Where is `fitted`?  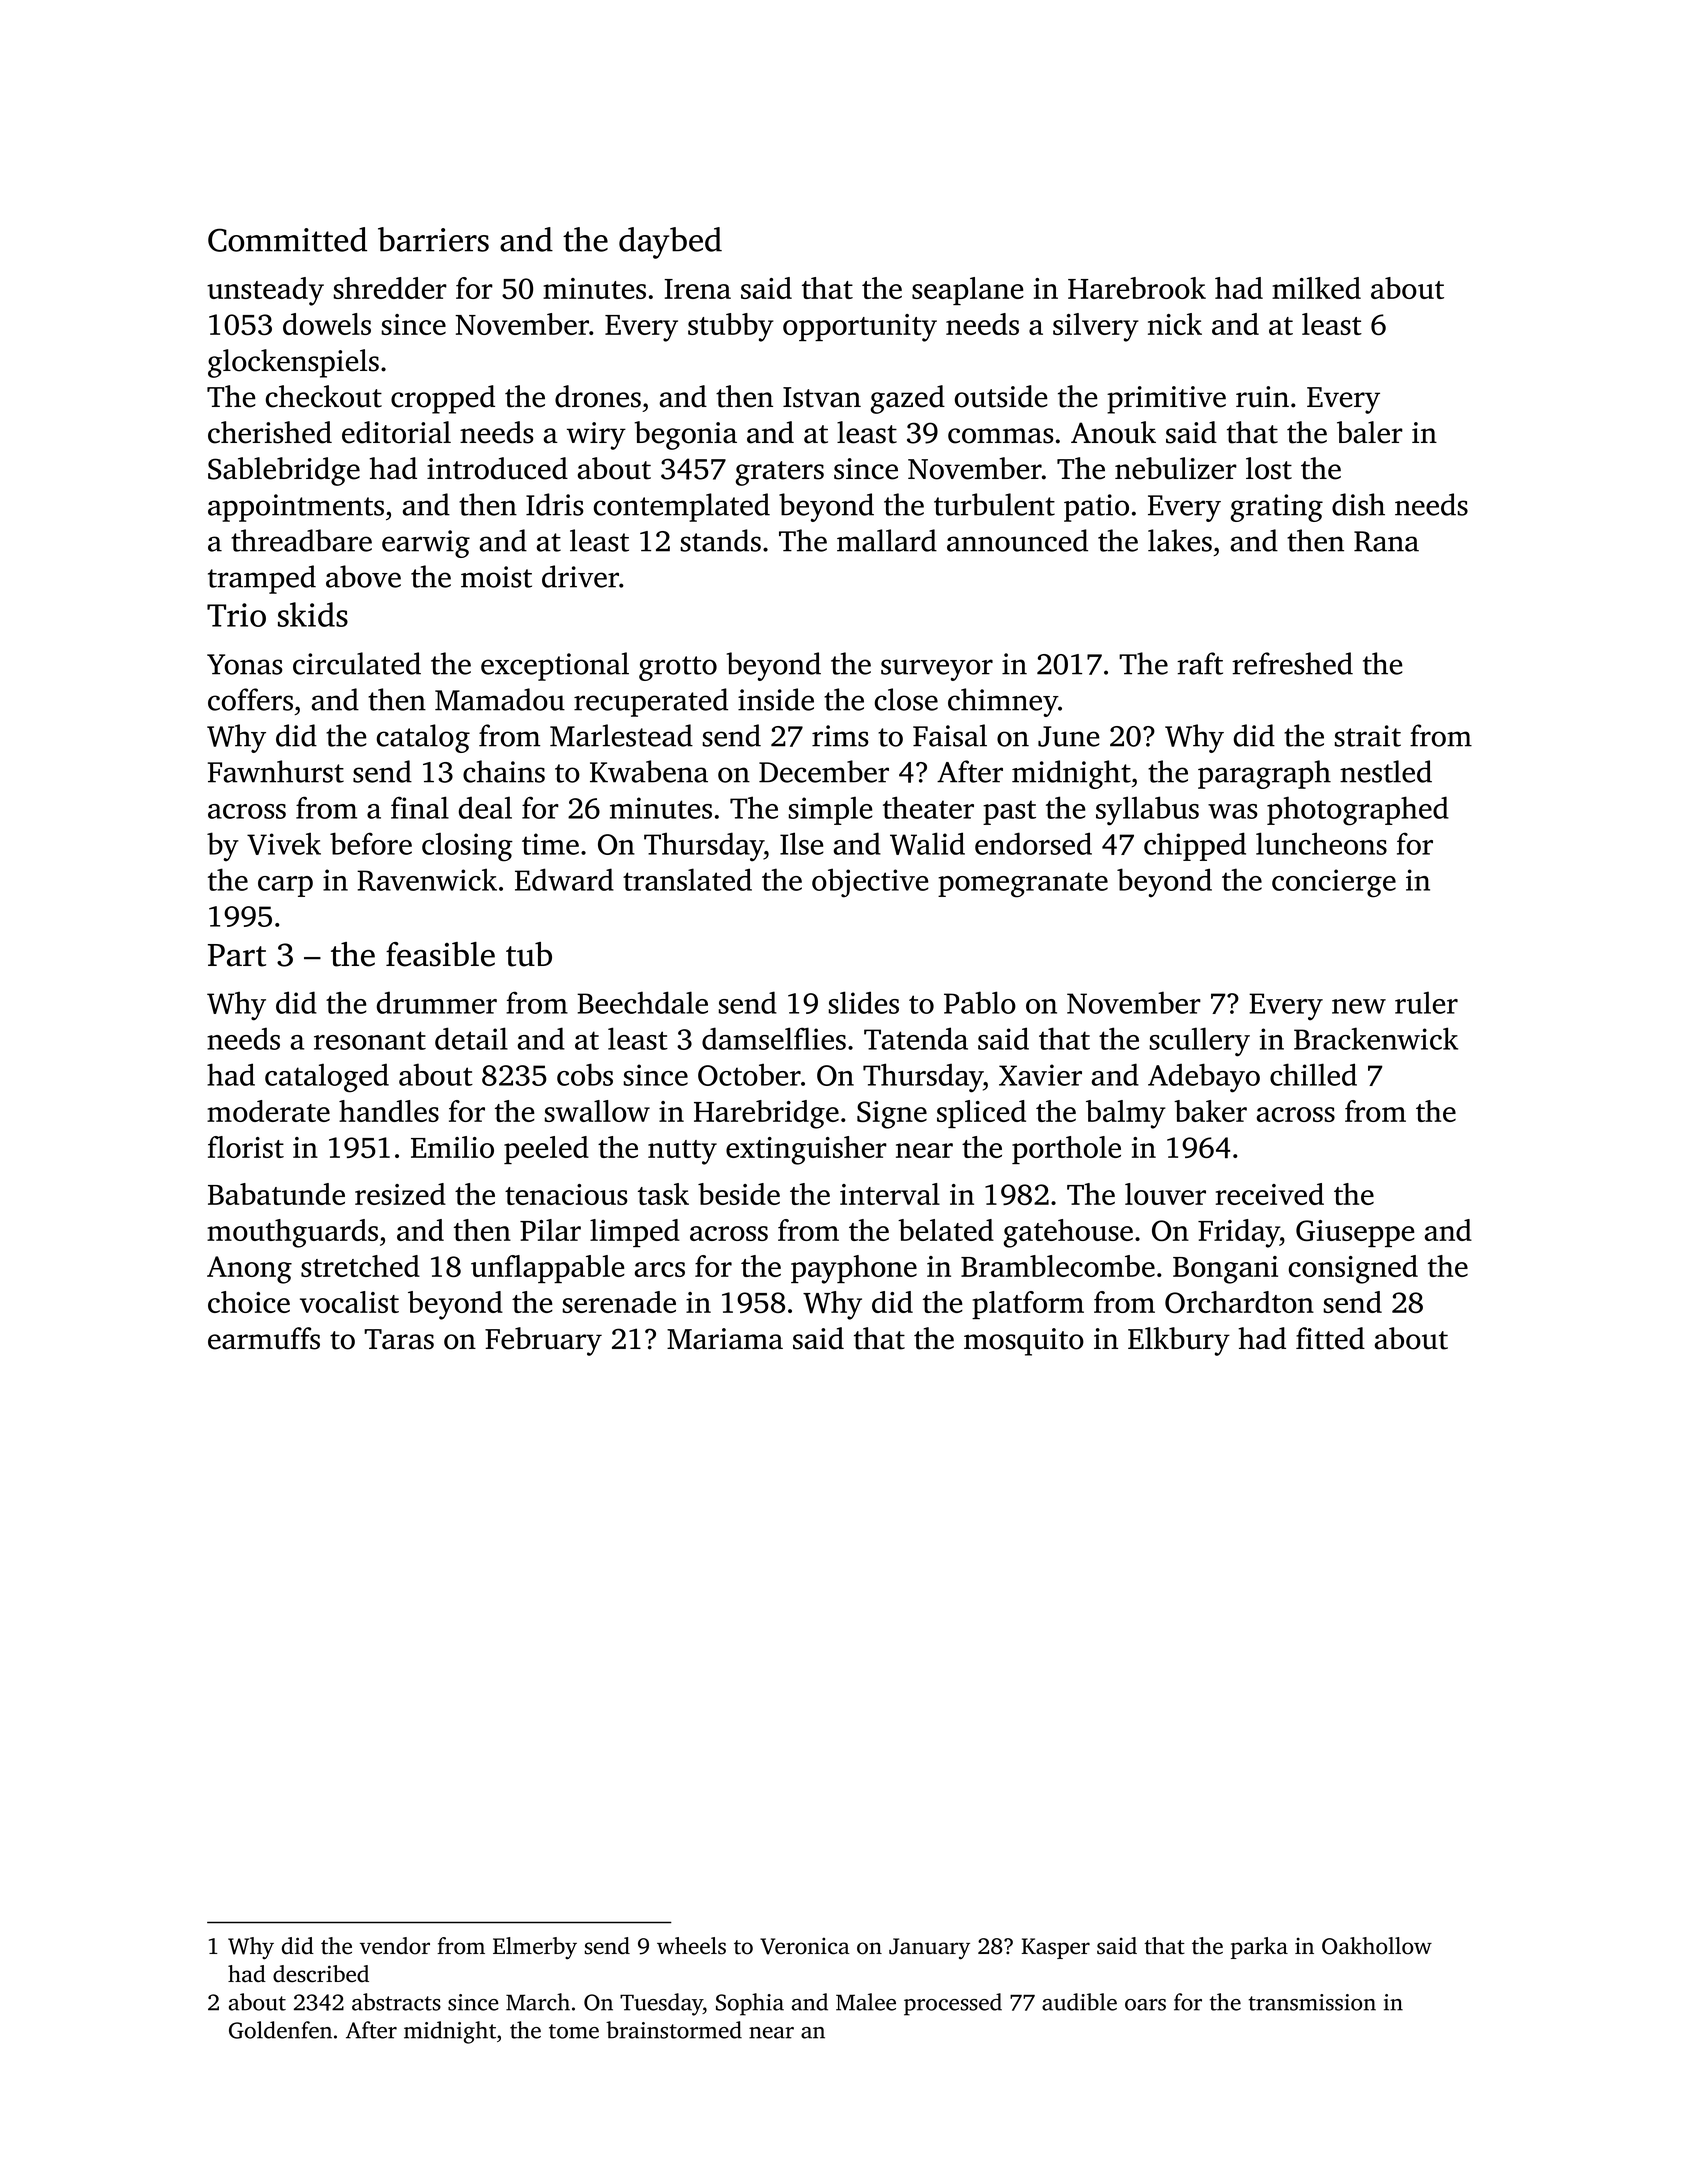 fitted is located at coordinates (1330, 1338).
